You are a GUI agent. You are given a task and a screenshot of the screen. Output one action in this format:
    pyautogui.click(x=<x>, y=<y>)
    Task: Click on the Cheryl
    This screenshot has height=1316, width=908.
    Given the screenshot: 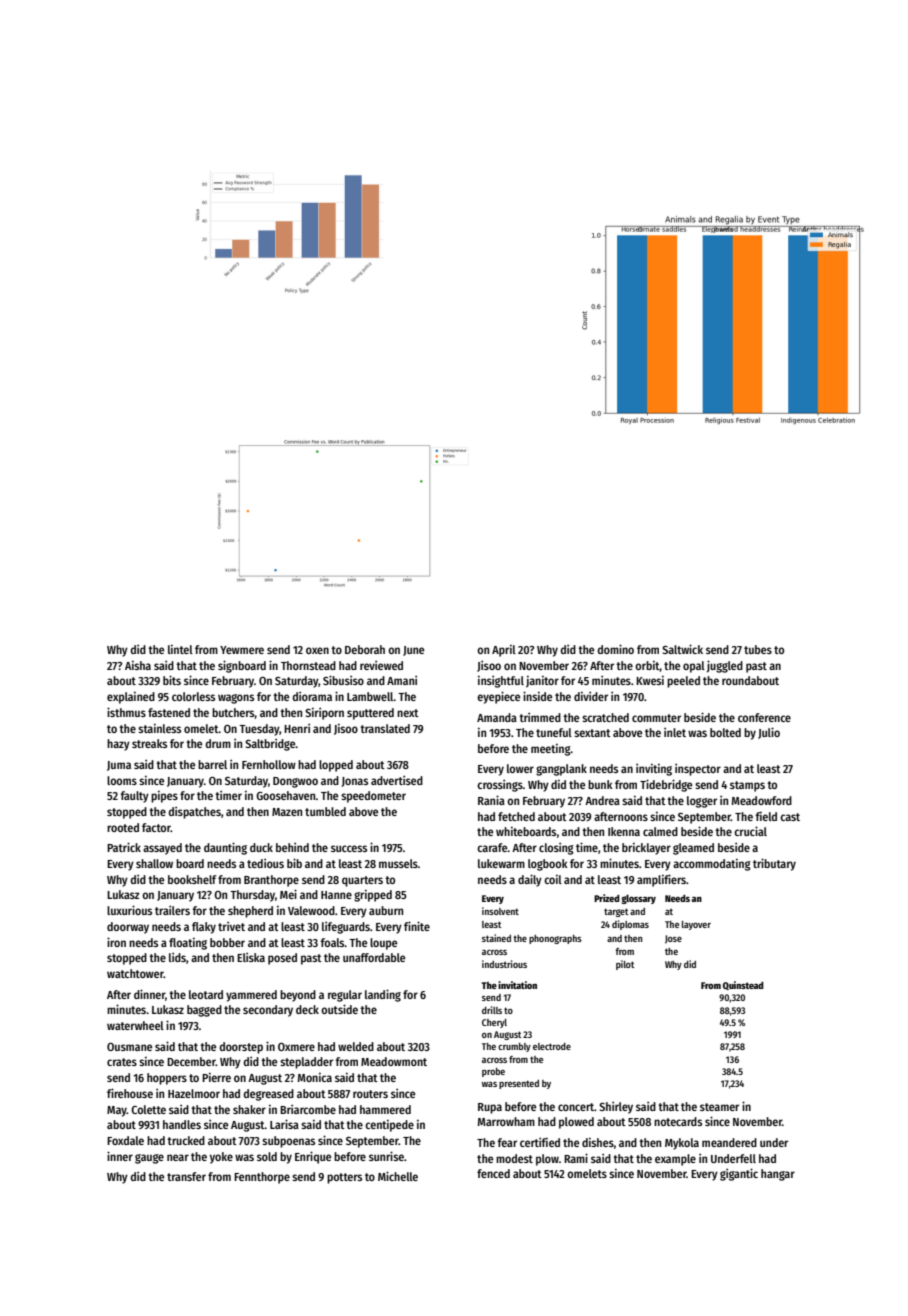 What is the action you would take?
    pyautogui.click(x=494, y=1023)
